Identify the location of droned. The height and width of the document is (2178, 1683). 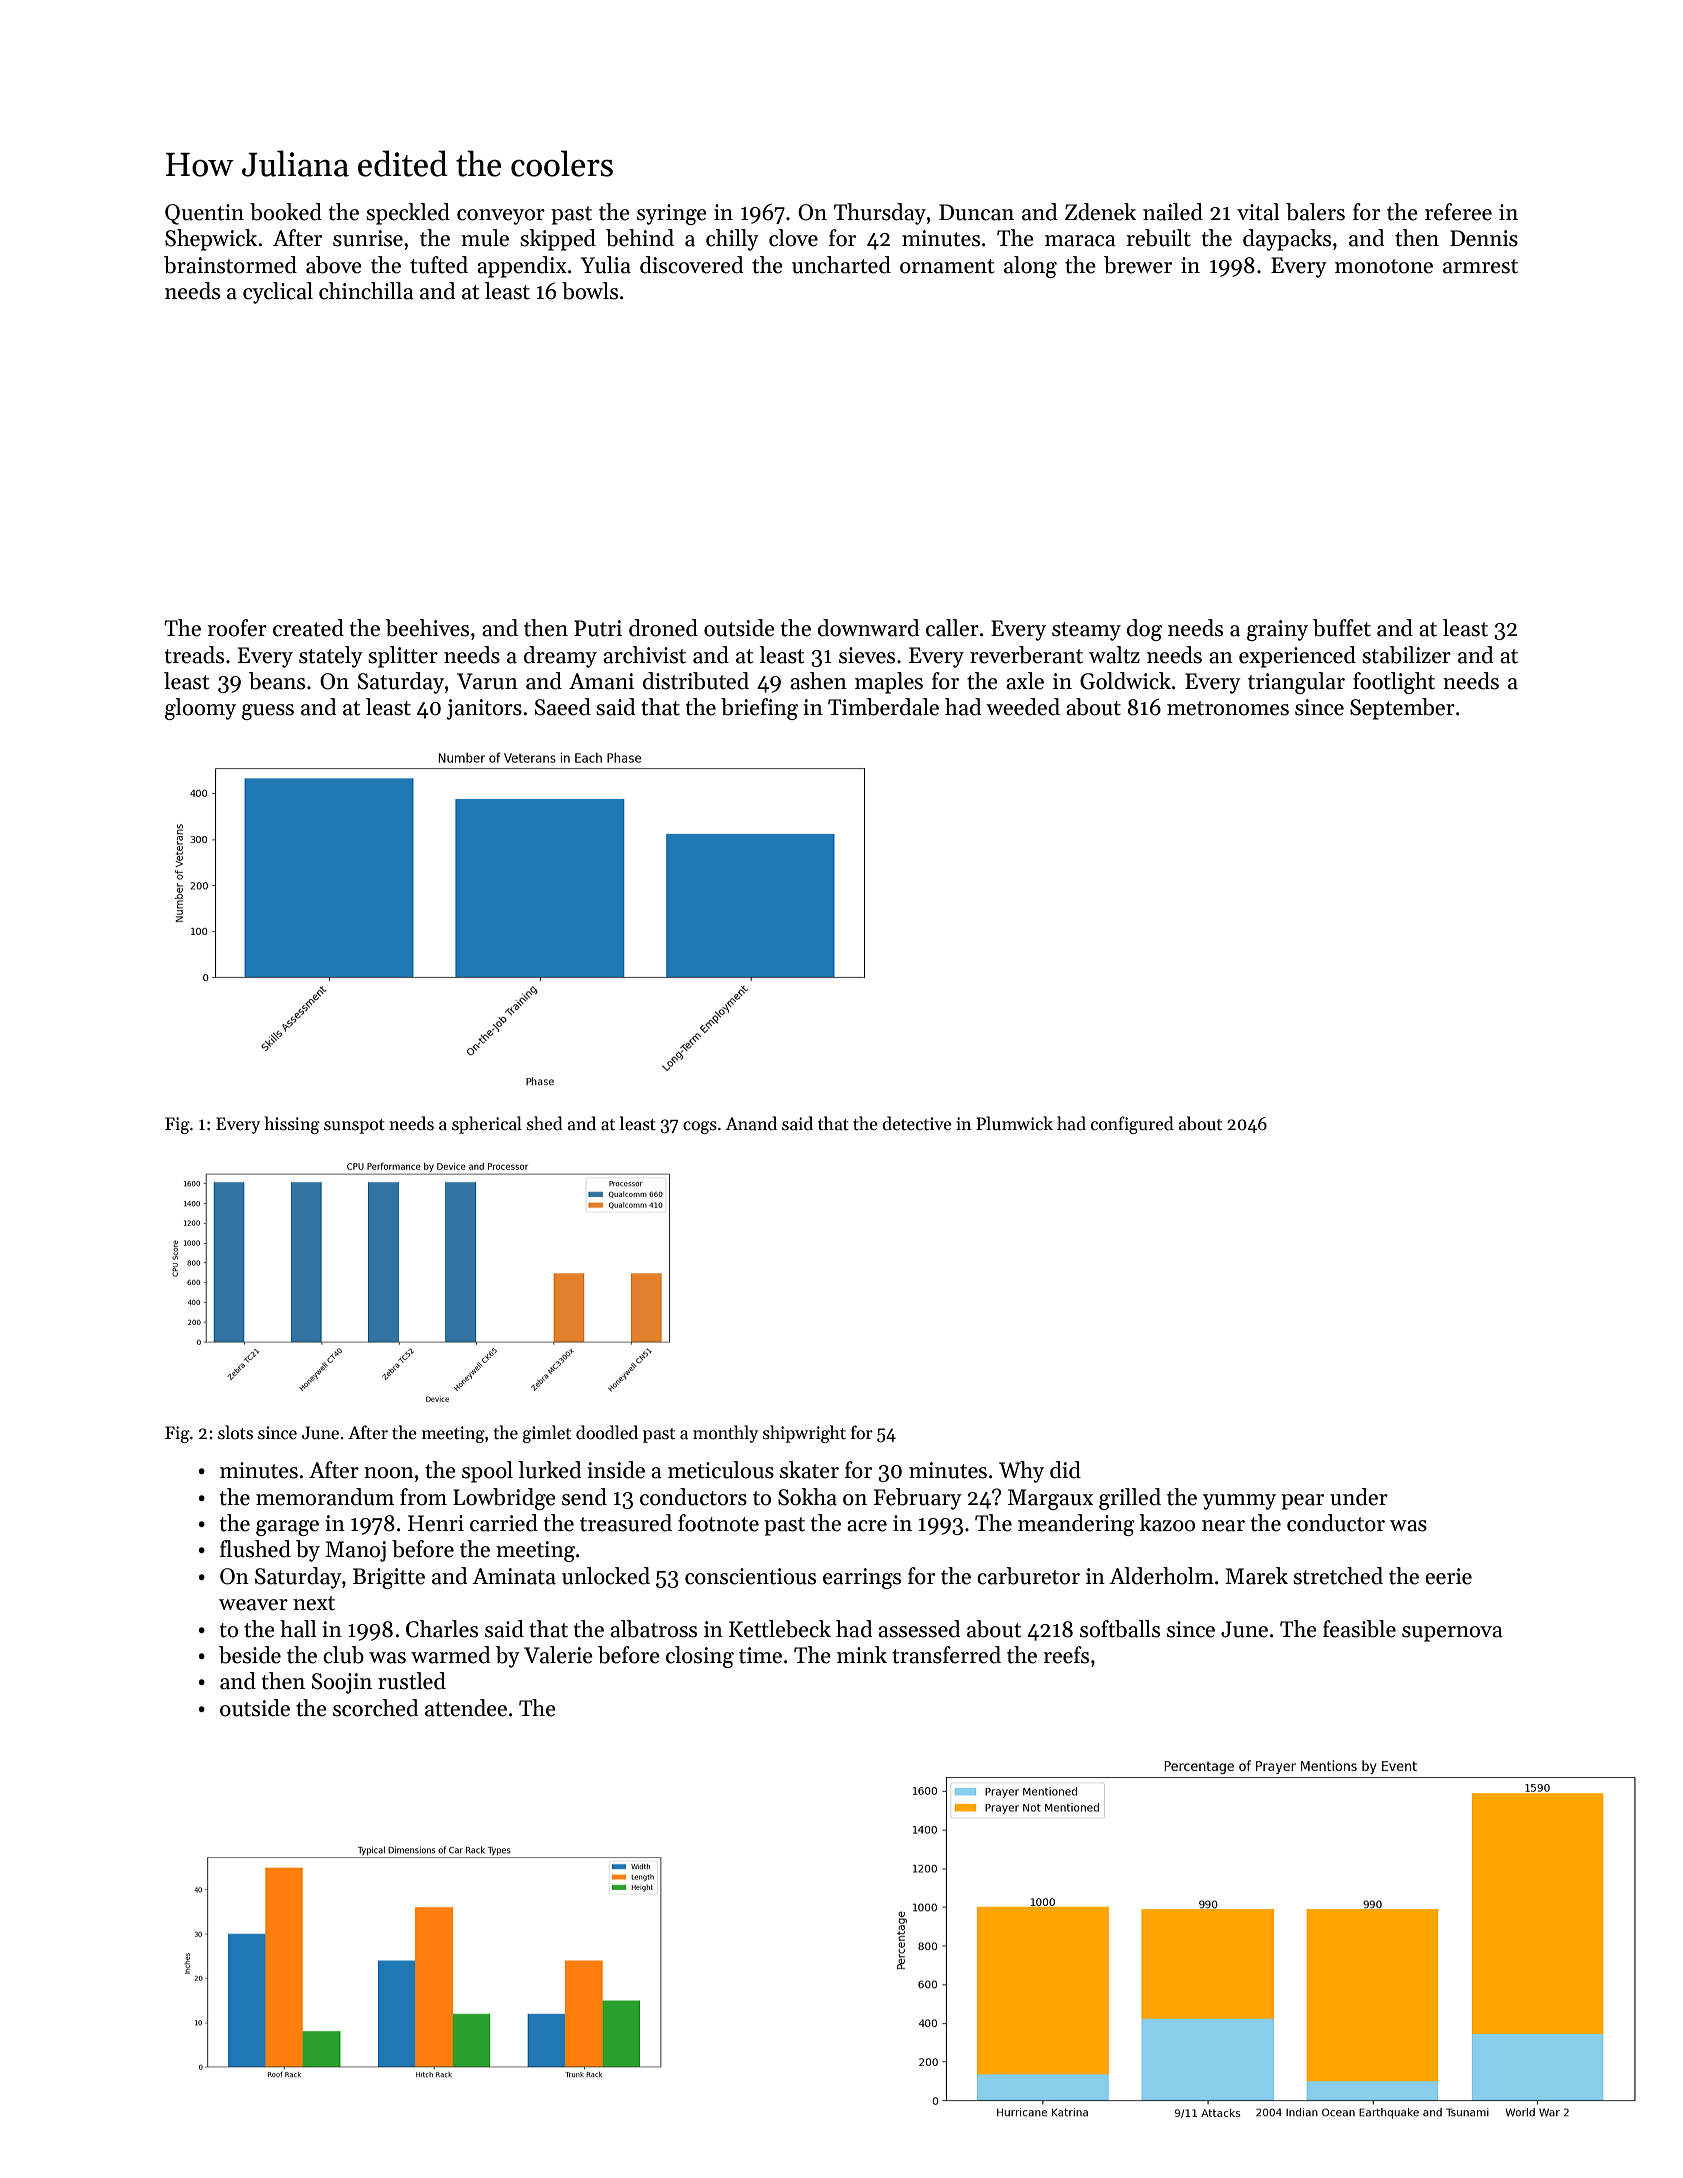
(663, 628).
